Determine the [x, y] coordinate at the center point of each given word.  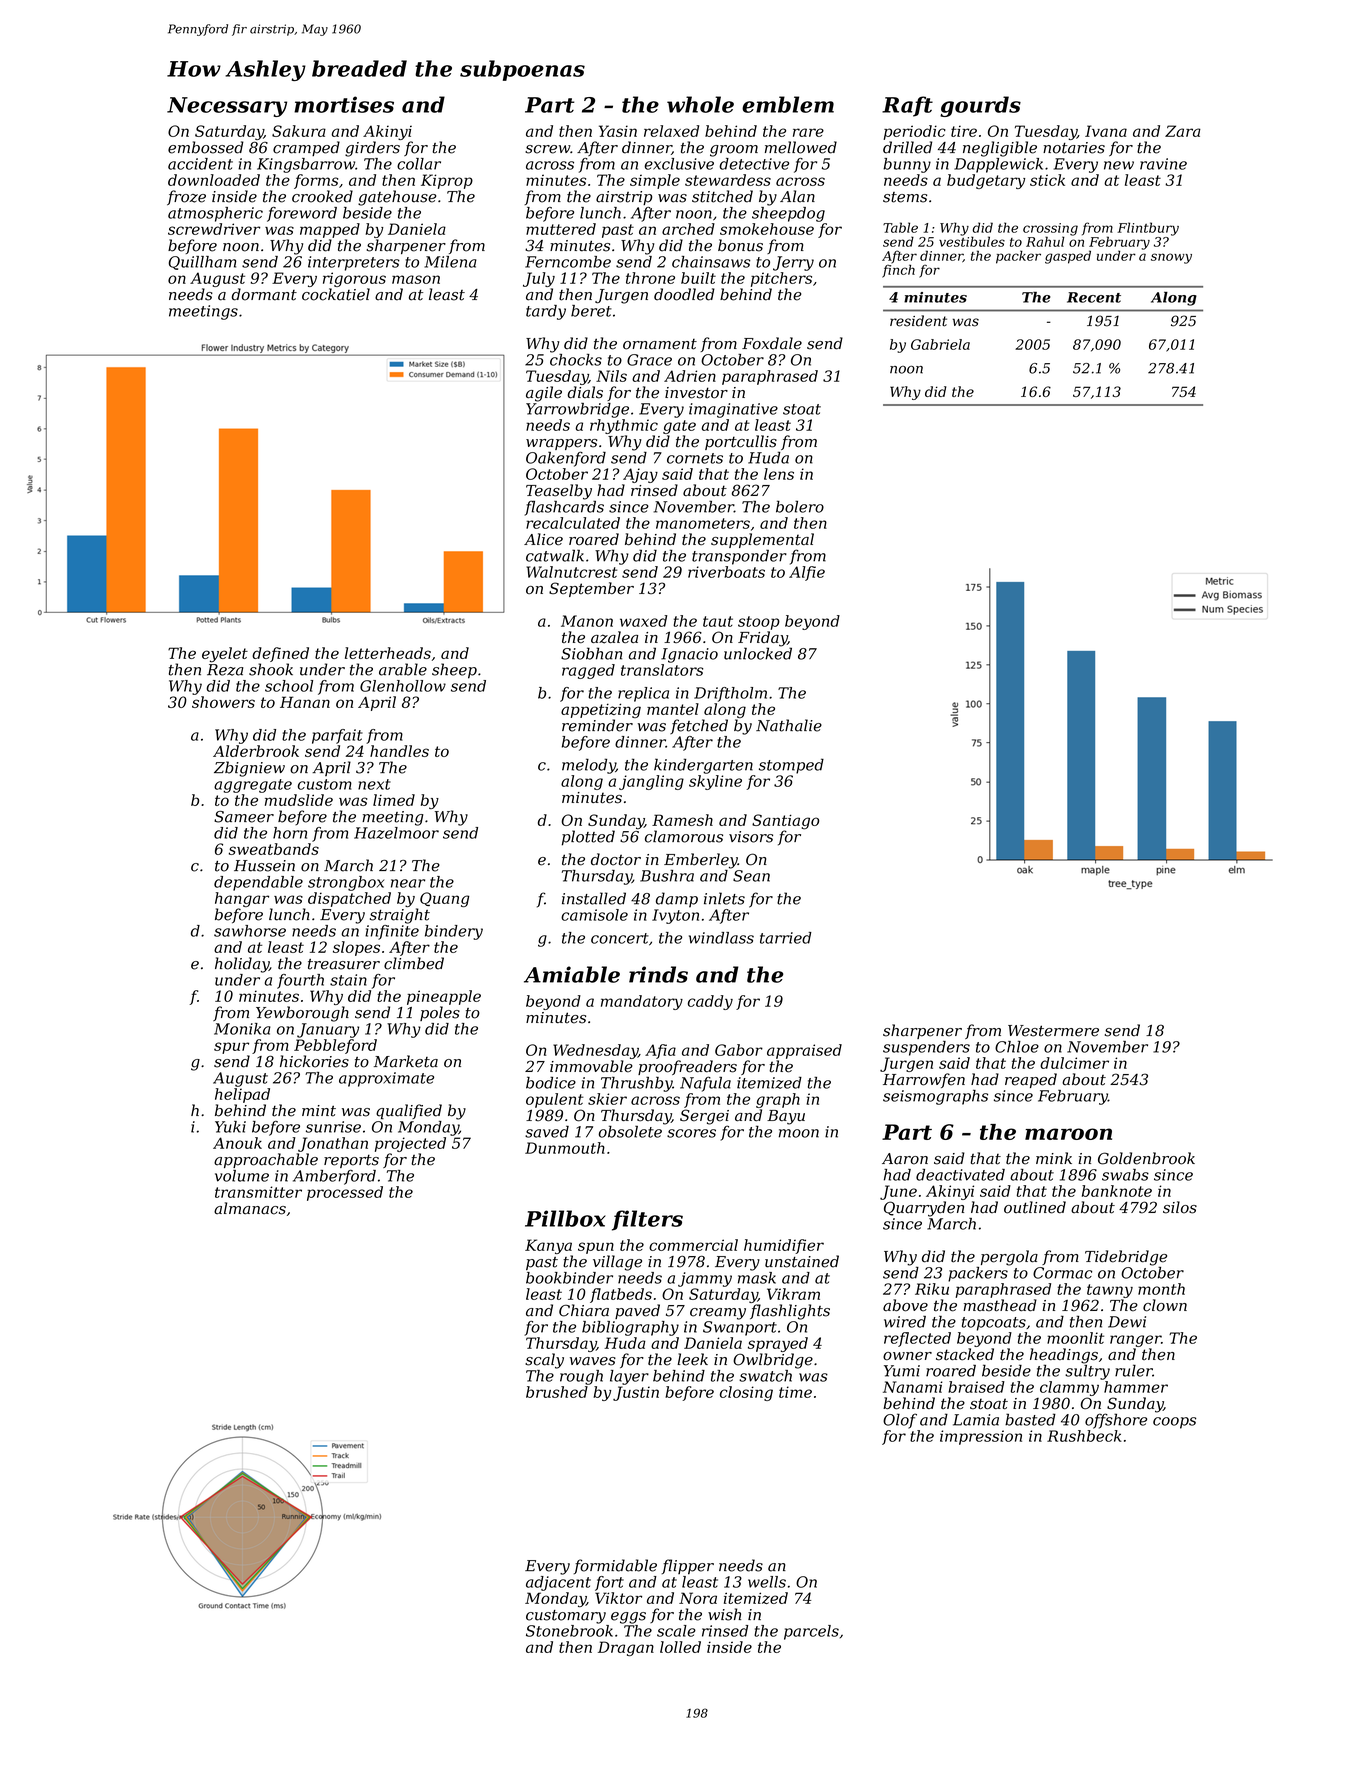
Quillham [202, 263]
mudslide [299, 800]
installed [594, 898]
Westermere [1053, 1031]
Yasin [618, 131]
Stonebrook [569, 1631]
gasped [1068, 257]
